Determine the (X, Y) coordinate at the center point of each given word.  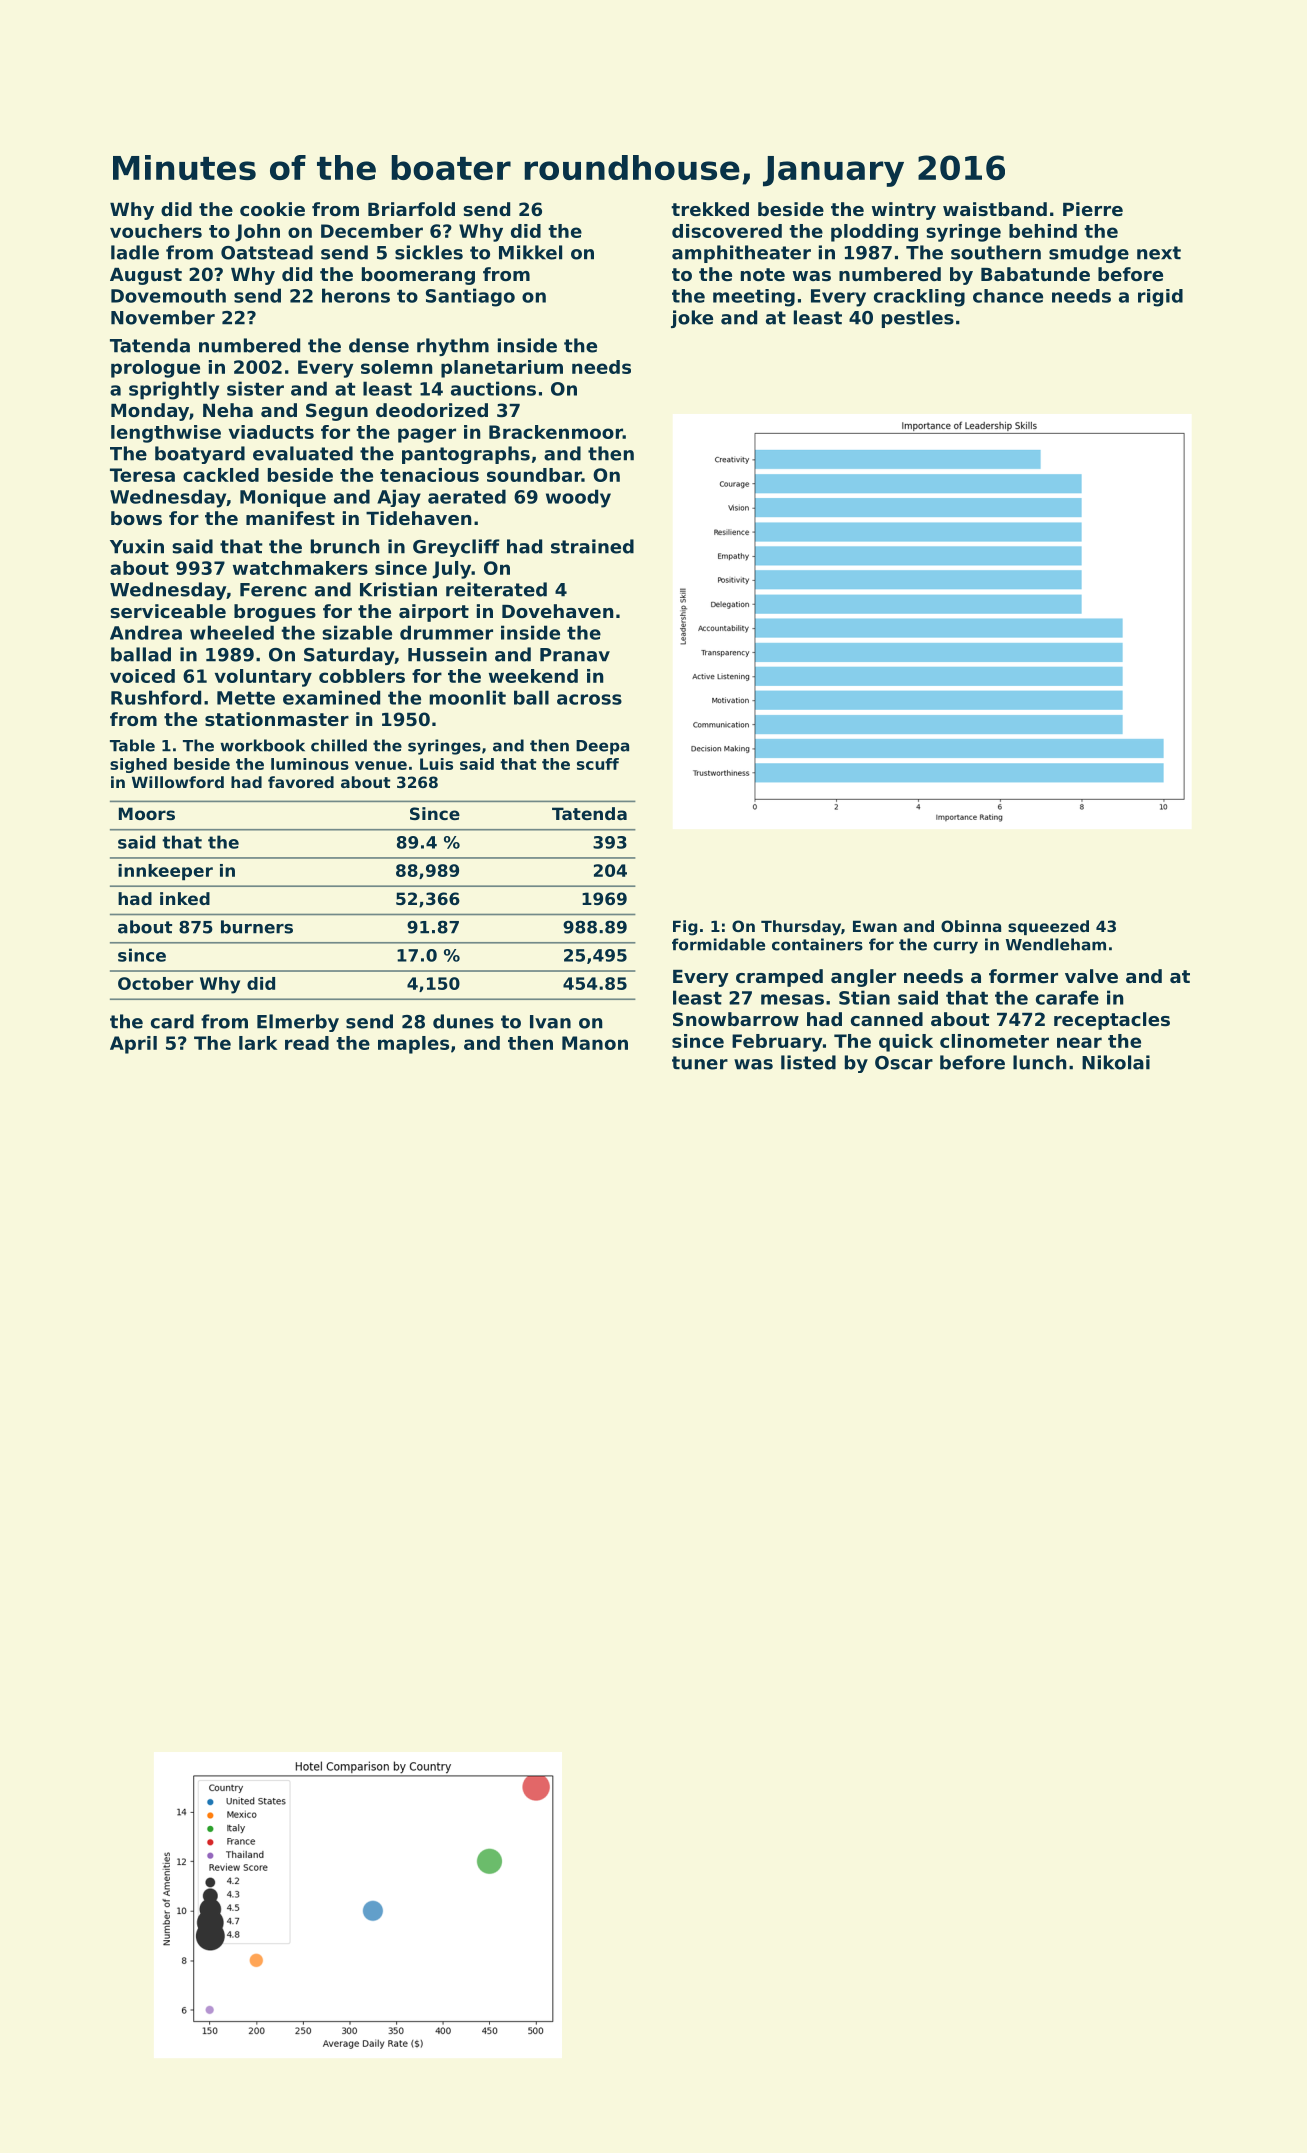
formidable (718, 944)
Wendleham (1056, 944)
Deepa (602, 747)
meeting (754, 298)
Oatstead (267, 252)
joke (692, 319)
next (1159, 253)
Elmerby (298, 1023)
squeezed (1048, 927)
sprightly (174, 390)
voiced (142, 676)
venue (381, 765)
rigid (1160, 298)
